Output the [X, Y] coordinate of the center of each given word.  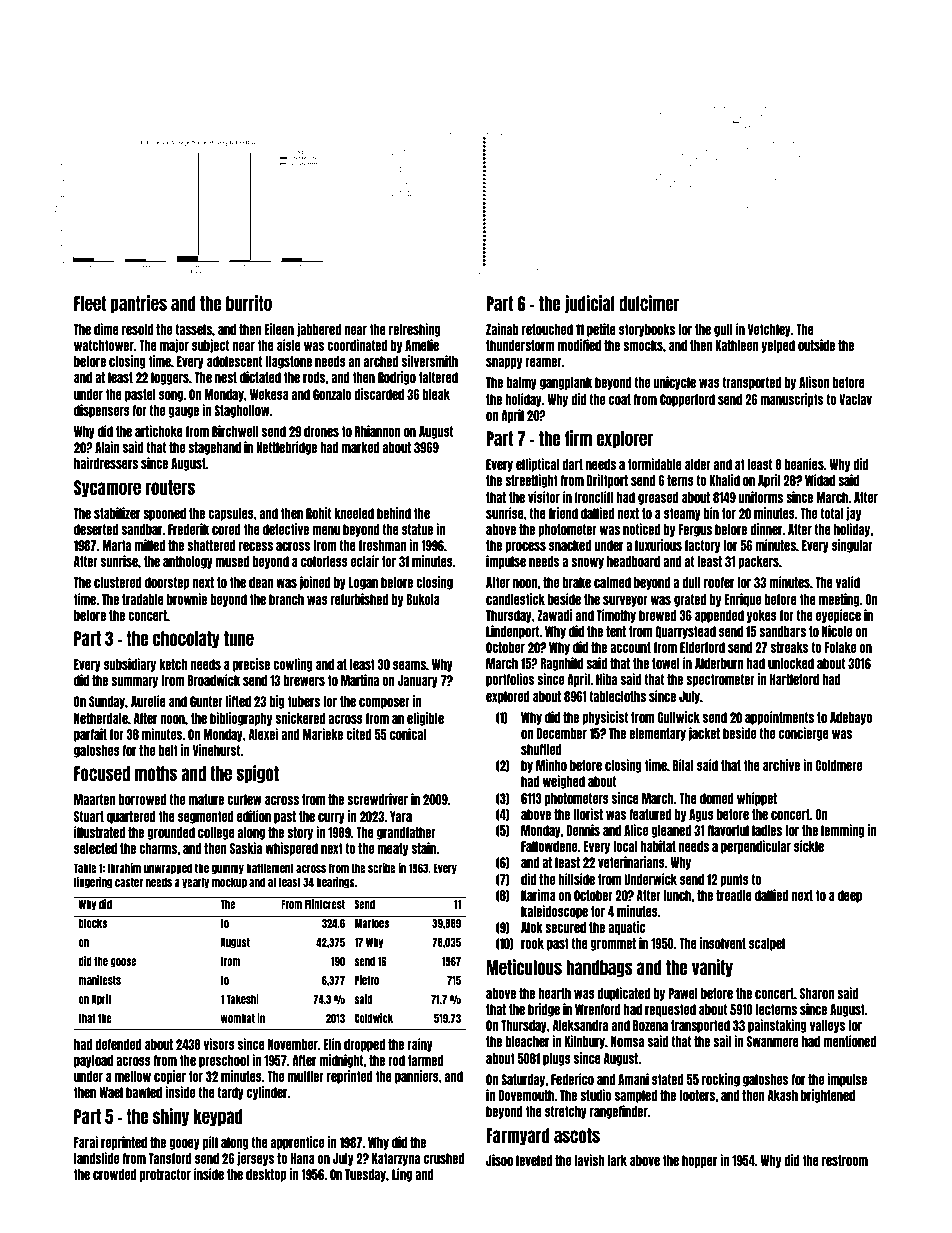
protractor [165, 1175]
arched [381, 361]
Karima [538, 895]
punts [734, 880]
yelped [778, 346]
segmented [206, 817]
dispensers [102, 411]
